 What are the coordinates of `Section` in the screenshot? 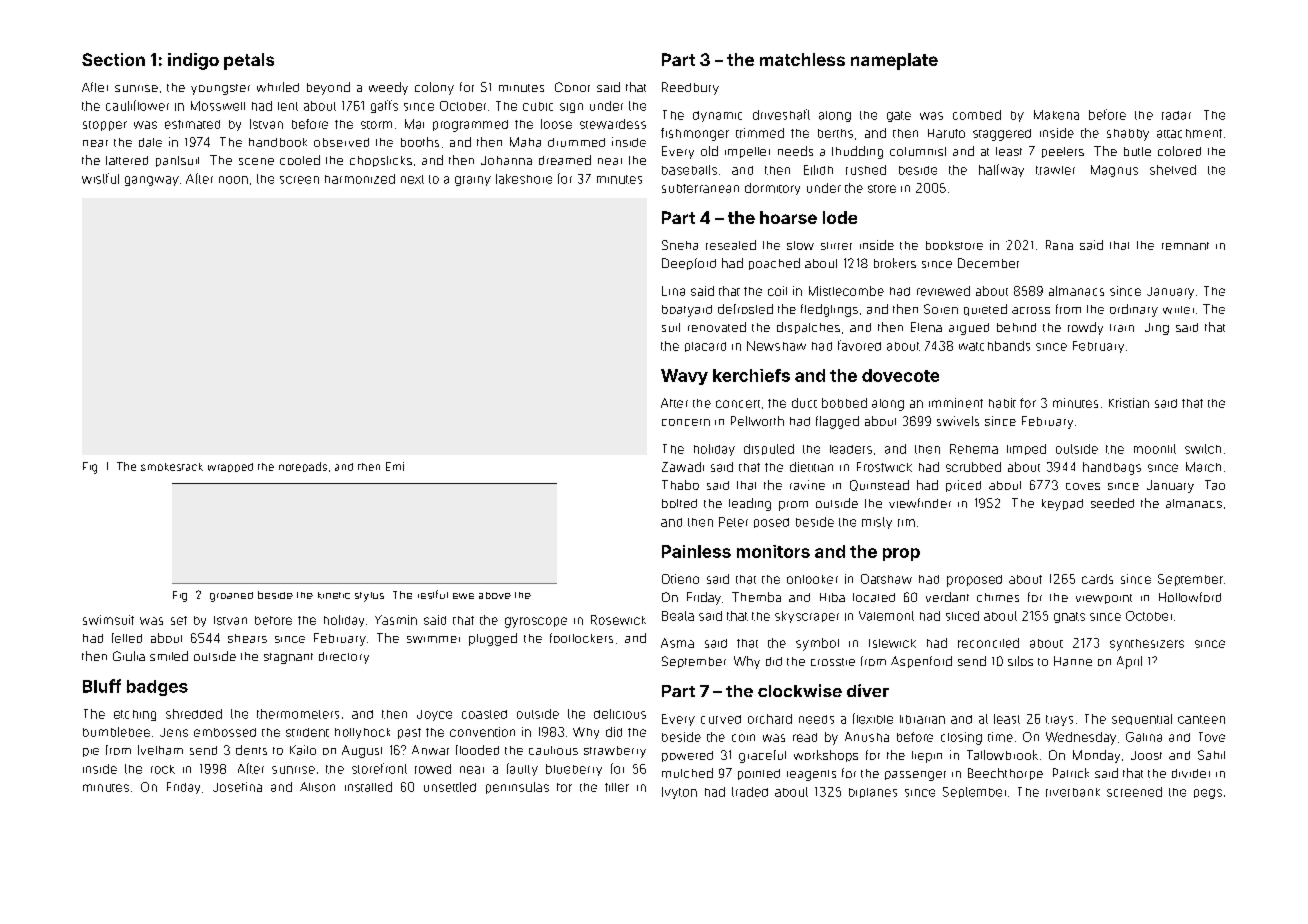 It's located at (113, 59).
